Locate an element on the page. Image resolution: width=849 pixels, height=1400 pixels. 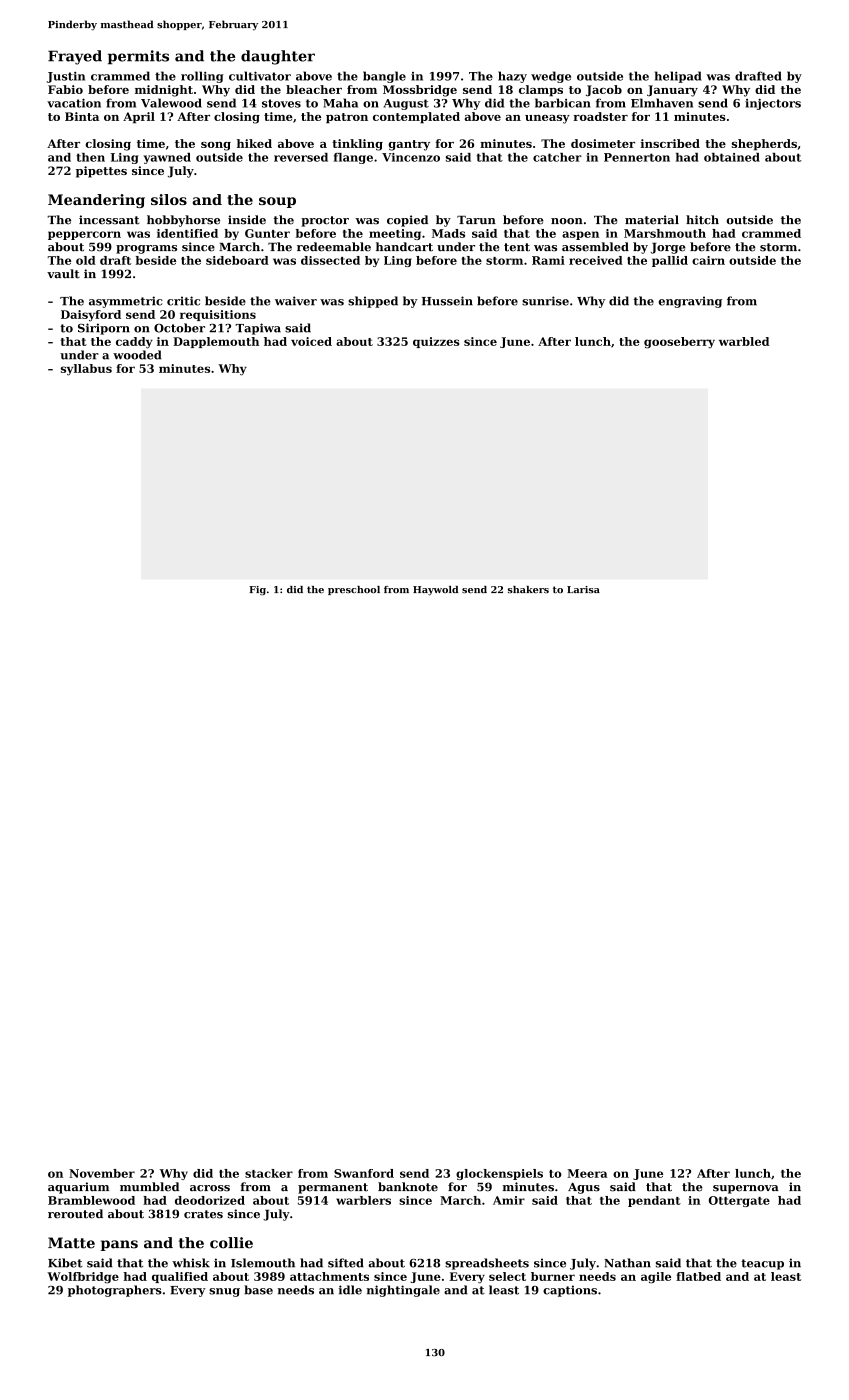
permanent is located at coordinates (333, 1188).
